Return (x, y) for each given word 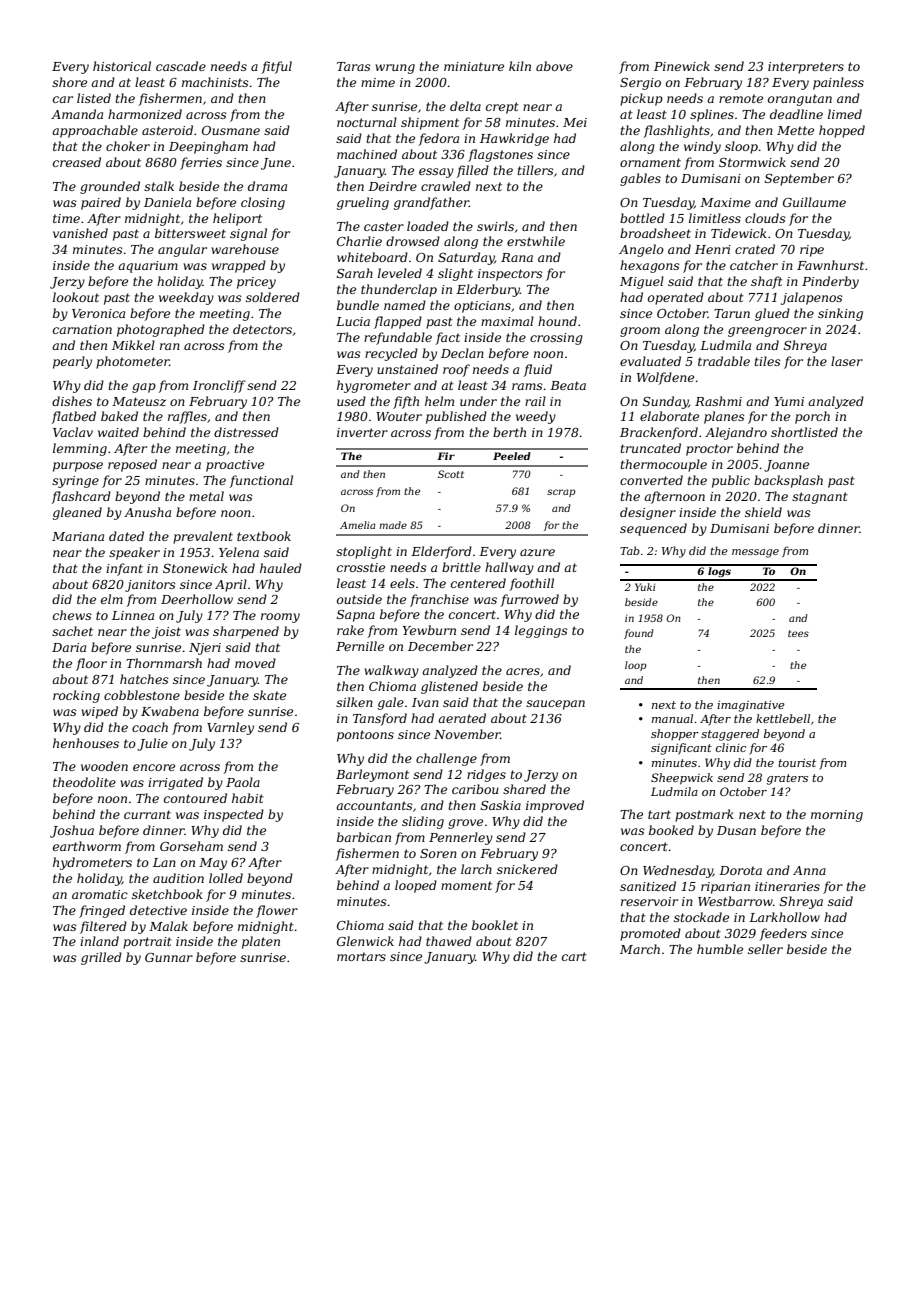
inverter (362, 432)
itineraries (787, 886)
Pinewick (682, 66)
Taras (354, 66)
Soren (438, 853)
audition (178, 878)
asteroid (167, 130)
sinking (840, 314)
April (231, 585)
